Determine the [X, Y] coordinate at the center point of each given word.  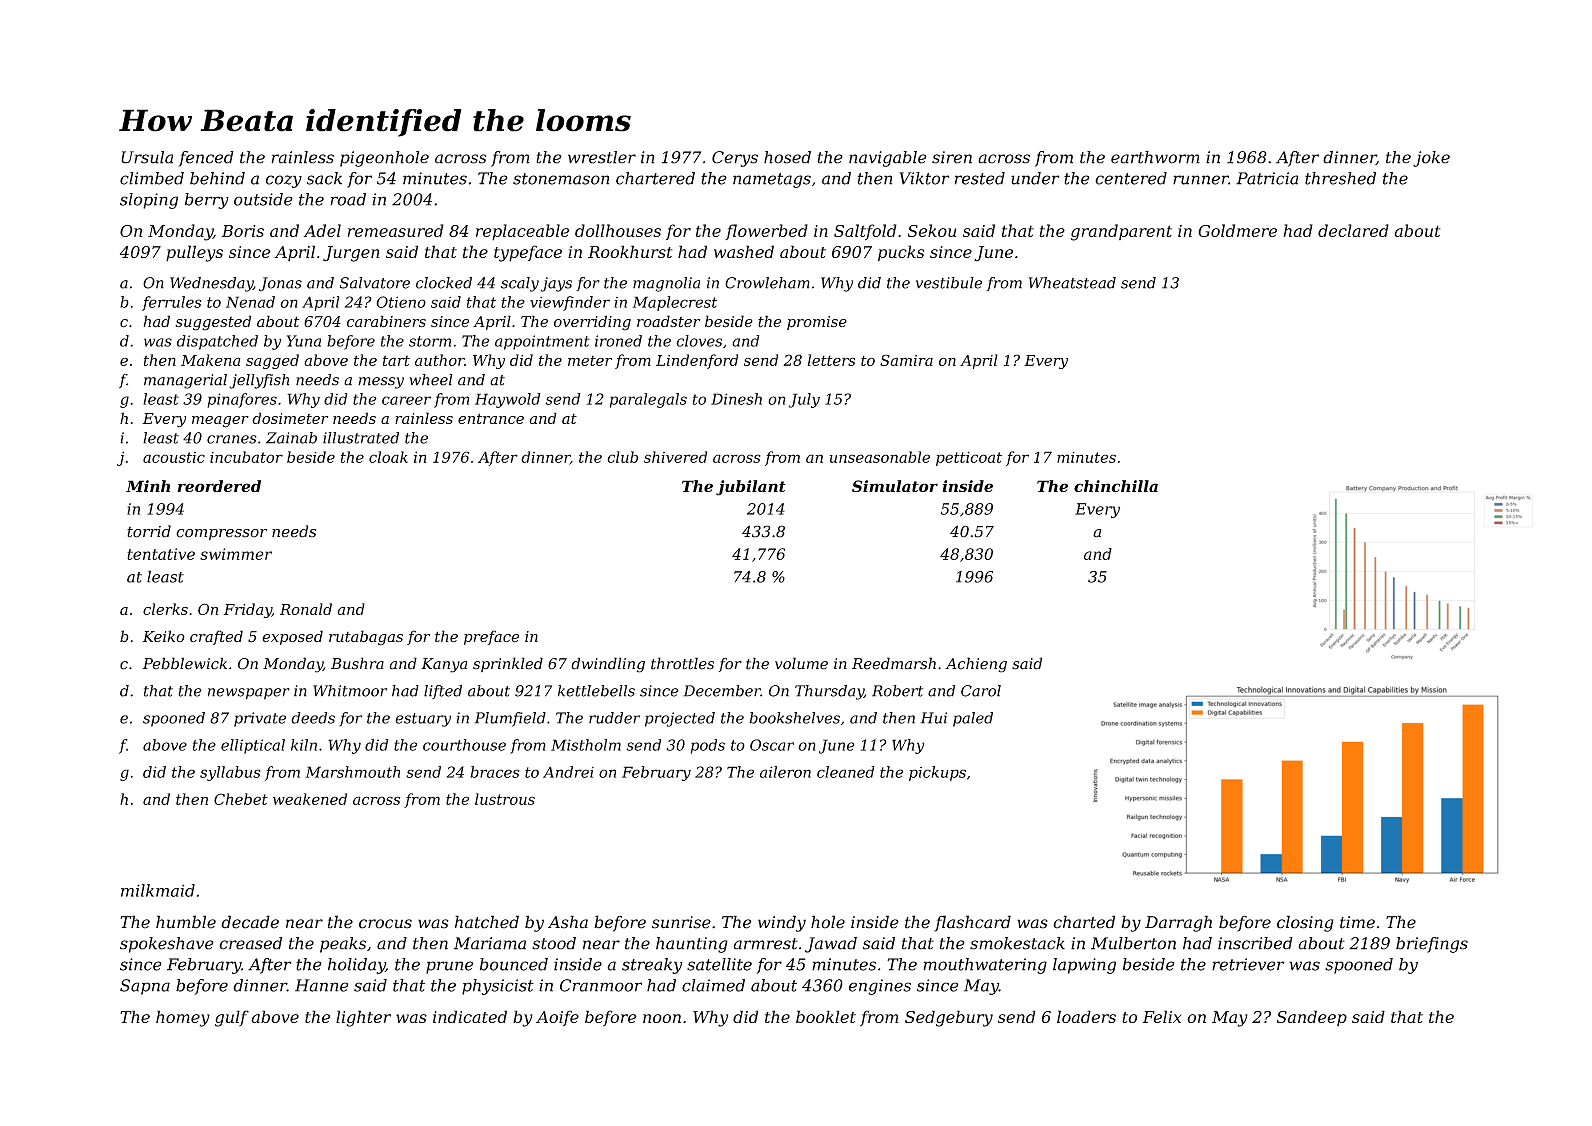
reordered [219, 486]
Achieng [976, 665]
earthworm [1155, 157]
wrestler [602, 157]
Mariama [490, 943]
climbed [152, 178]
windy [782, 923]
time [1357, 922]
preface [491, 637]
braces [495, 772]
